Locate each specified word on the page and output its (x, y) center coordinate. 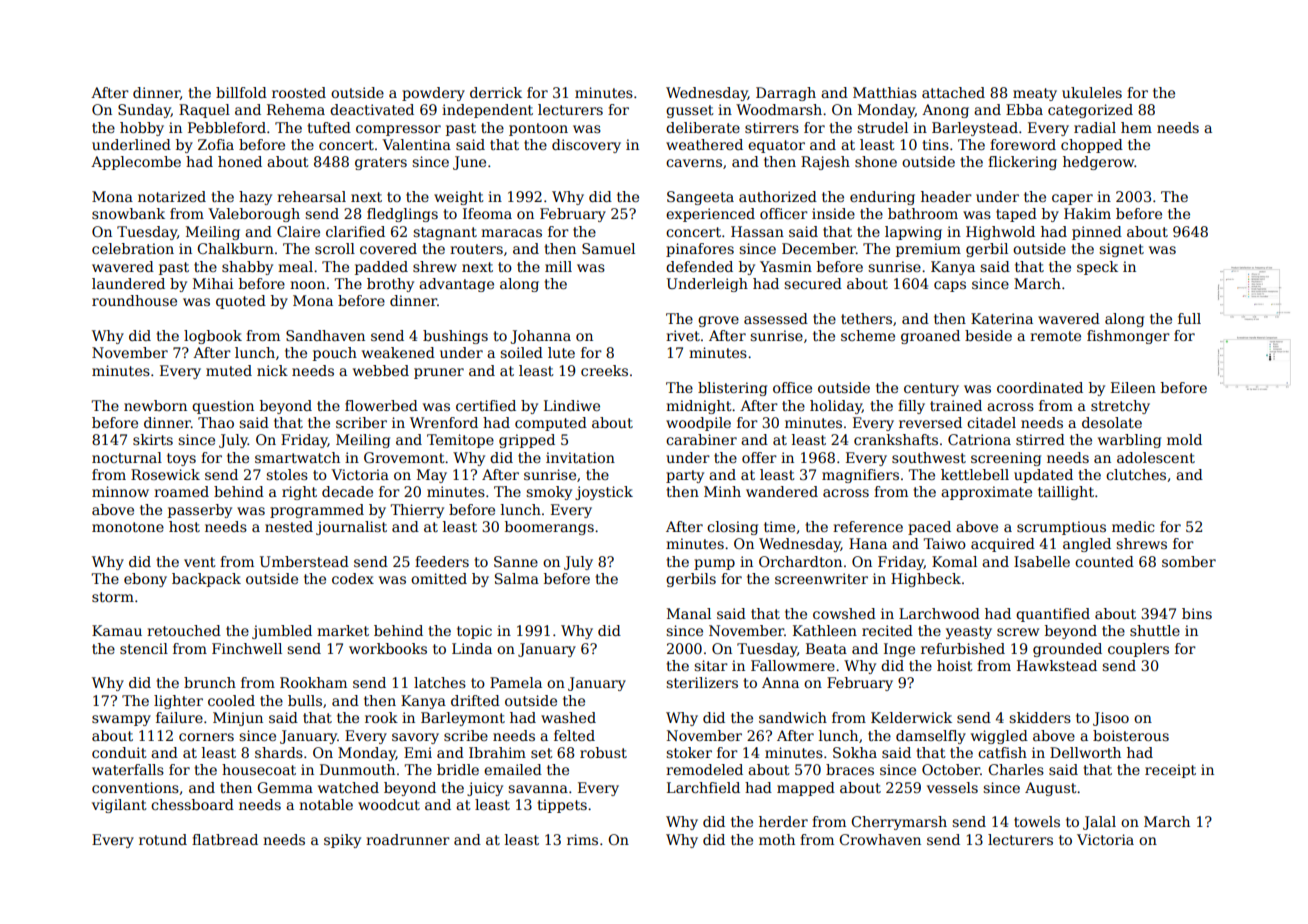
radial (1095, 127)
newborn (155, 405)
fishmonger (1128, 337)
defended (699, 266)
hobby (142, 129)
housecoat (259, 769)
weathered (704, 144)
